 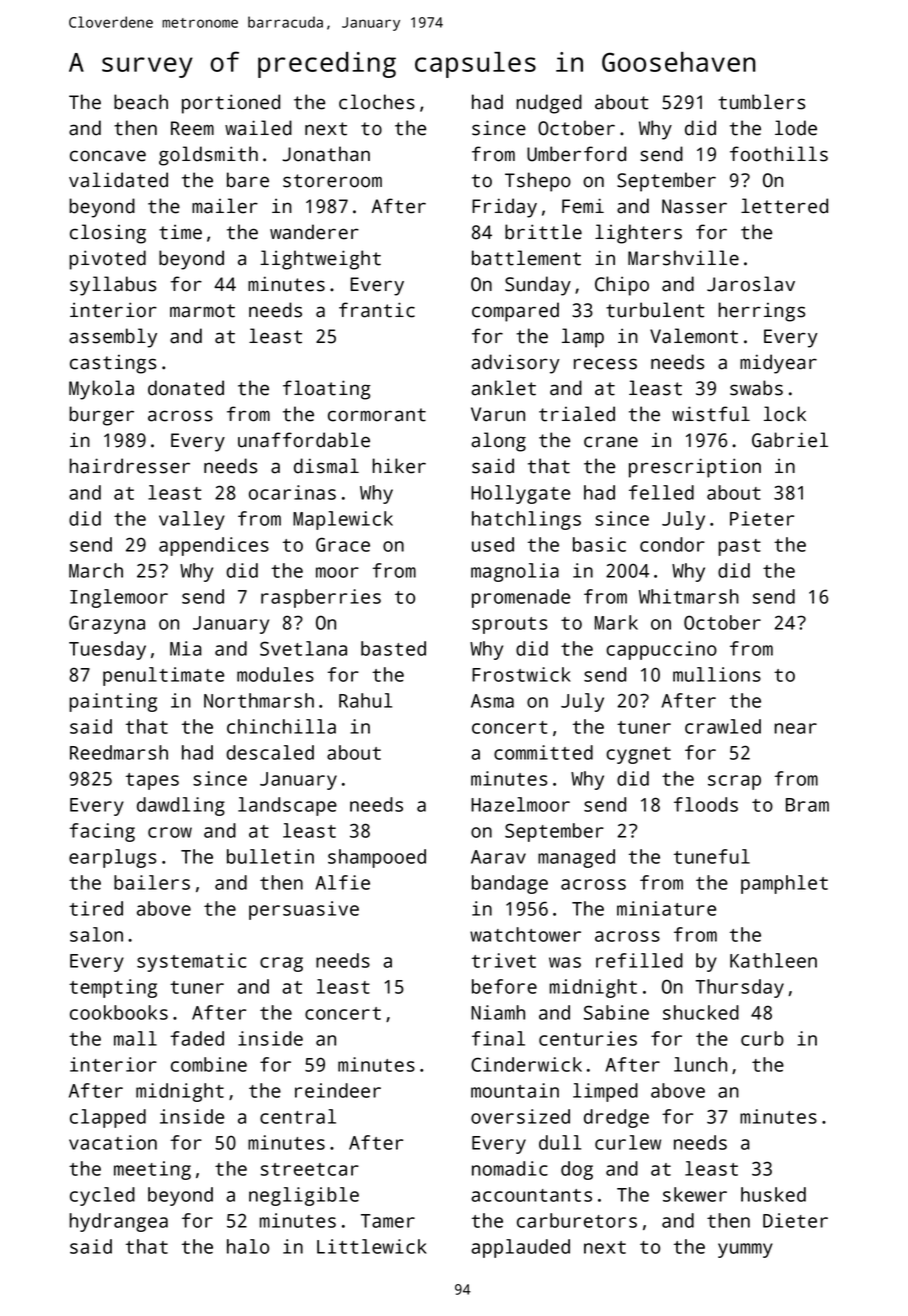 I want to click on portioned, so click(x=231, y=104).
